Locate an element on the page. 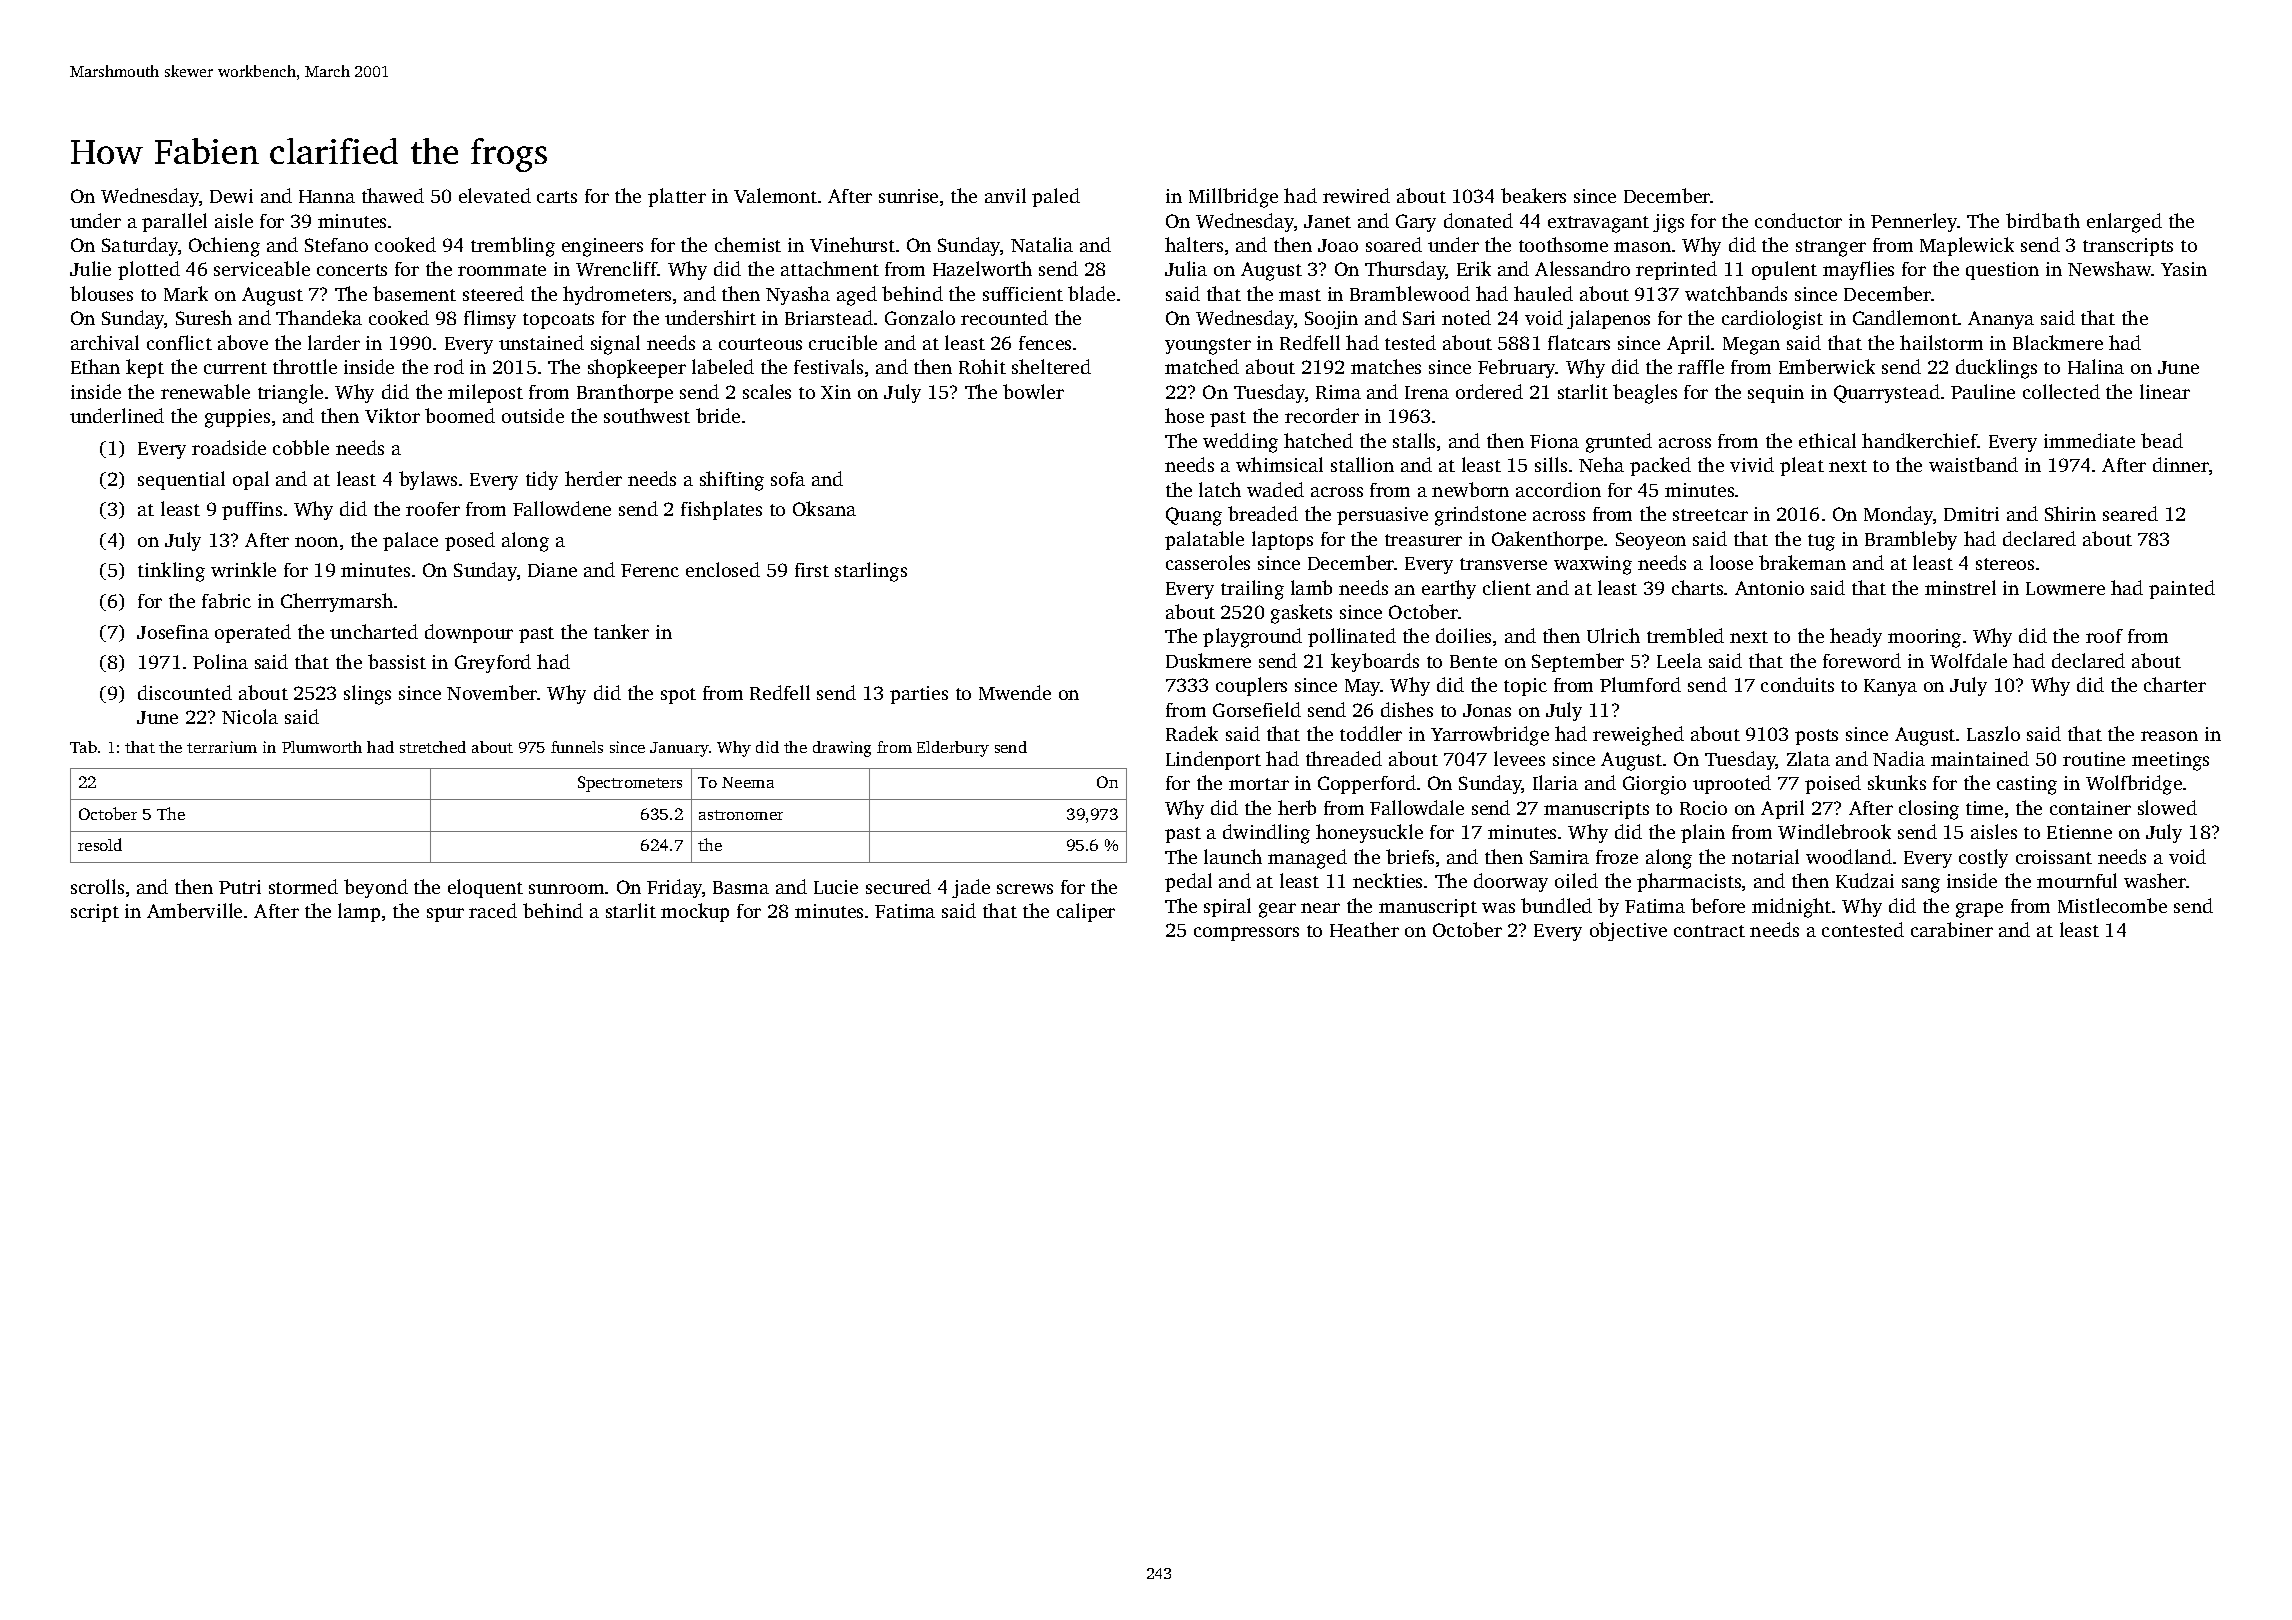  discounted is located at coordinates (185, 692).
